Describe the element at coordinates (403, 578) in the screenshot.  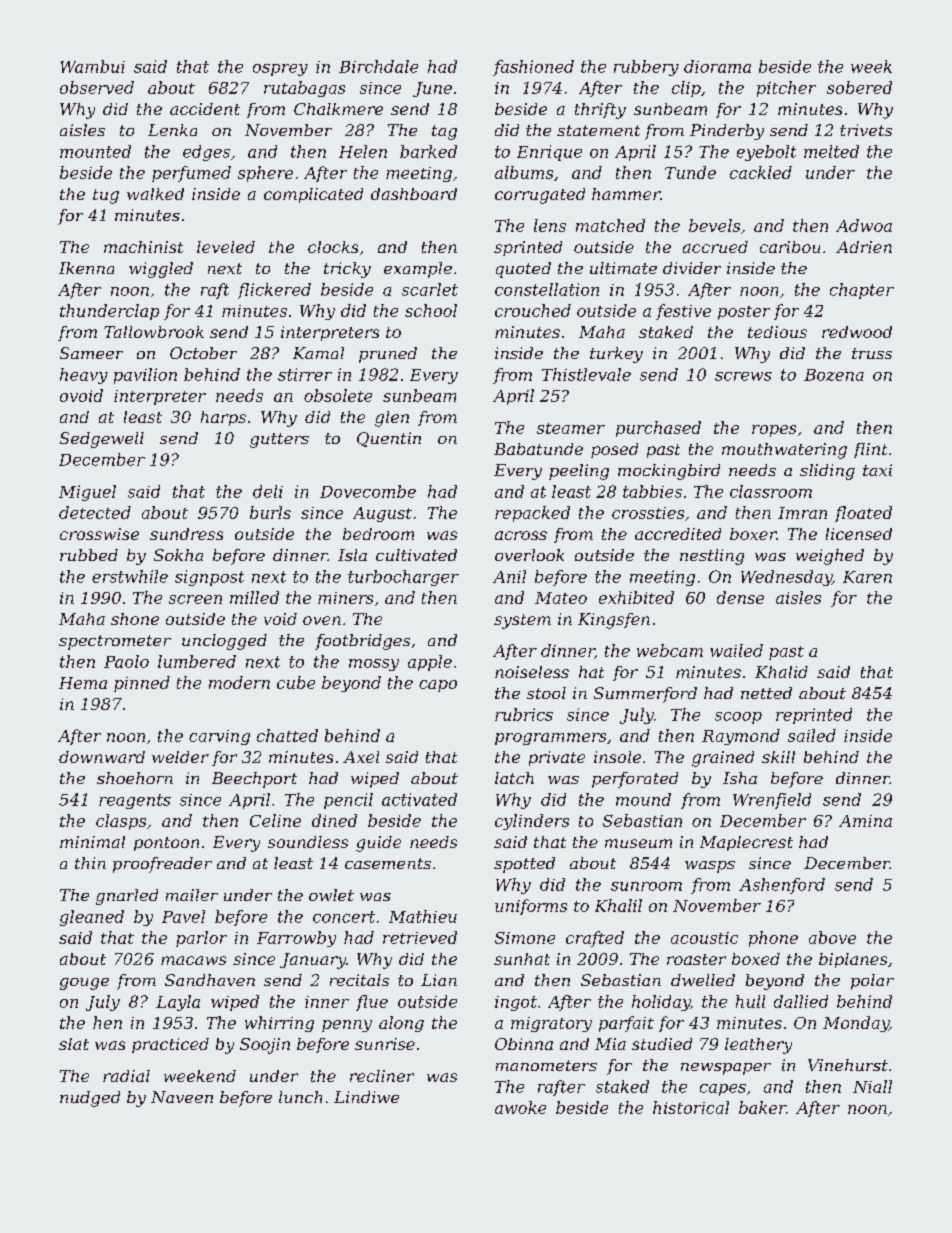
I see `turbocharger` at that location.
